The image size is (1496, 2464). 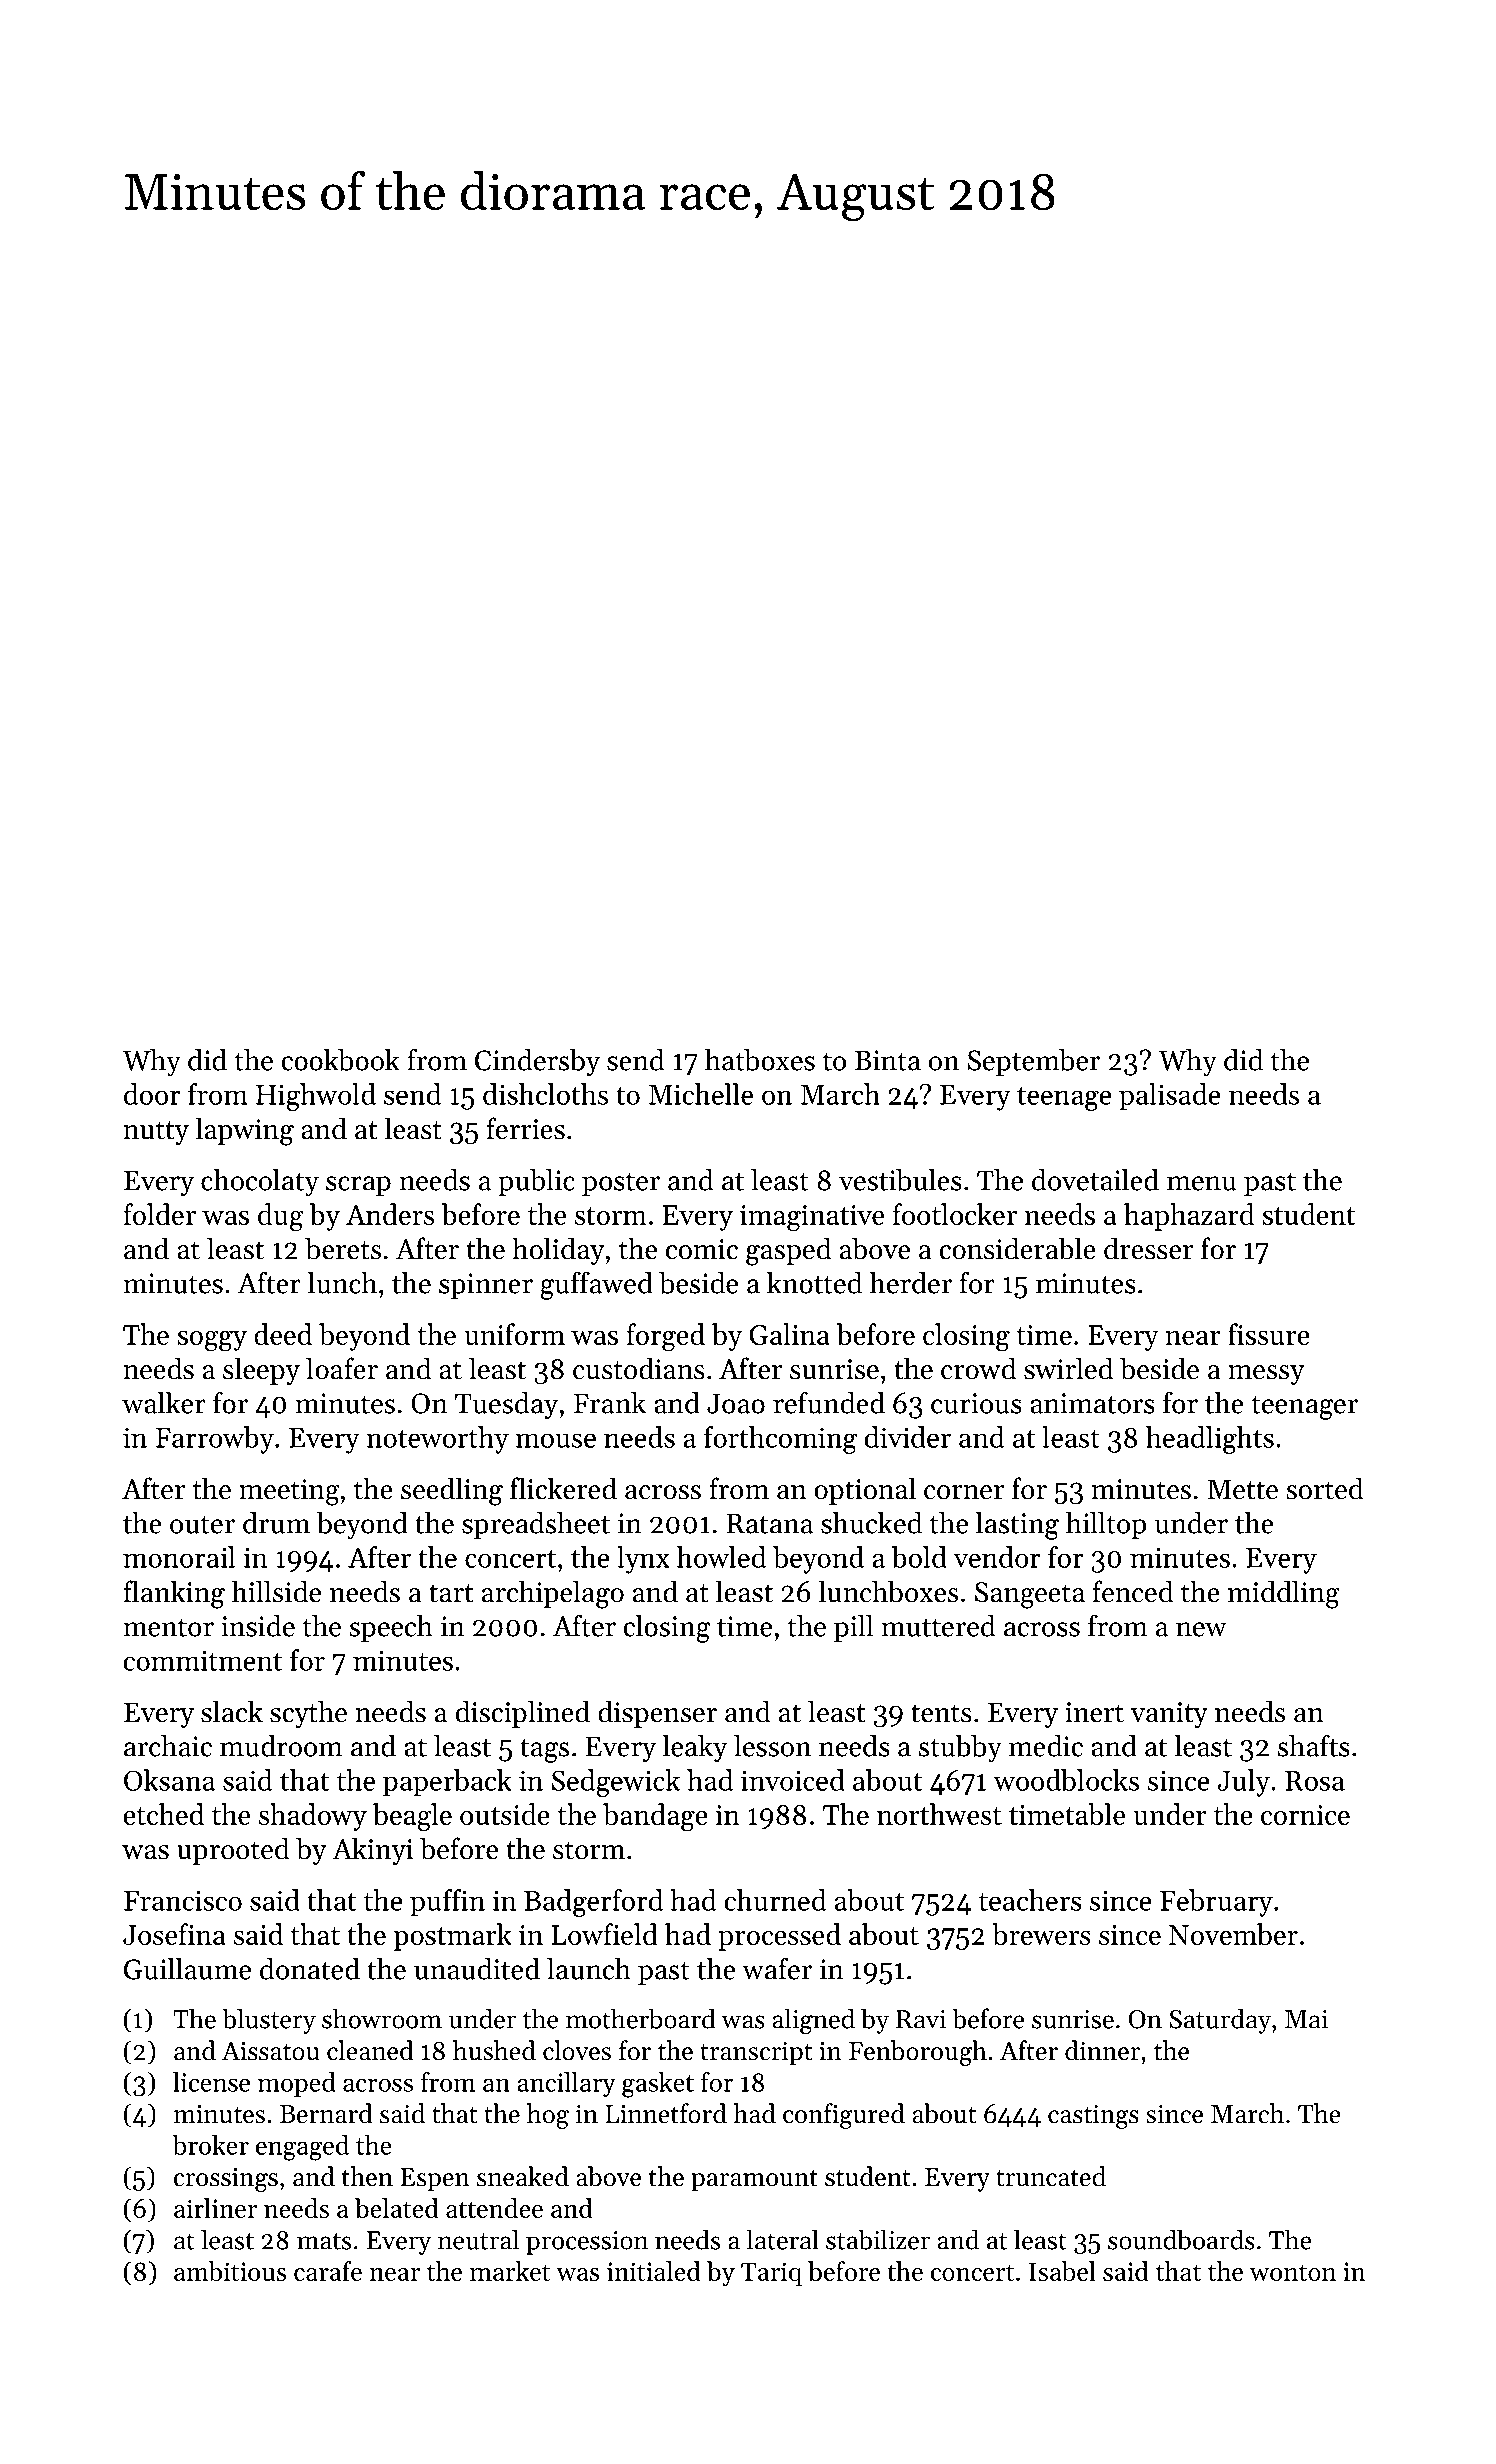 I want to click on Espen, so click(x=435, y=2180).
